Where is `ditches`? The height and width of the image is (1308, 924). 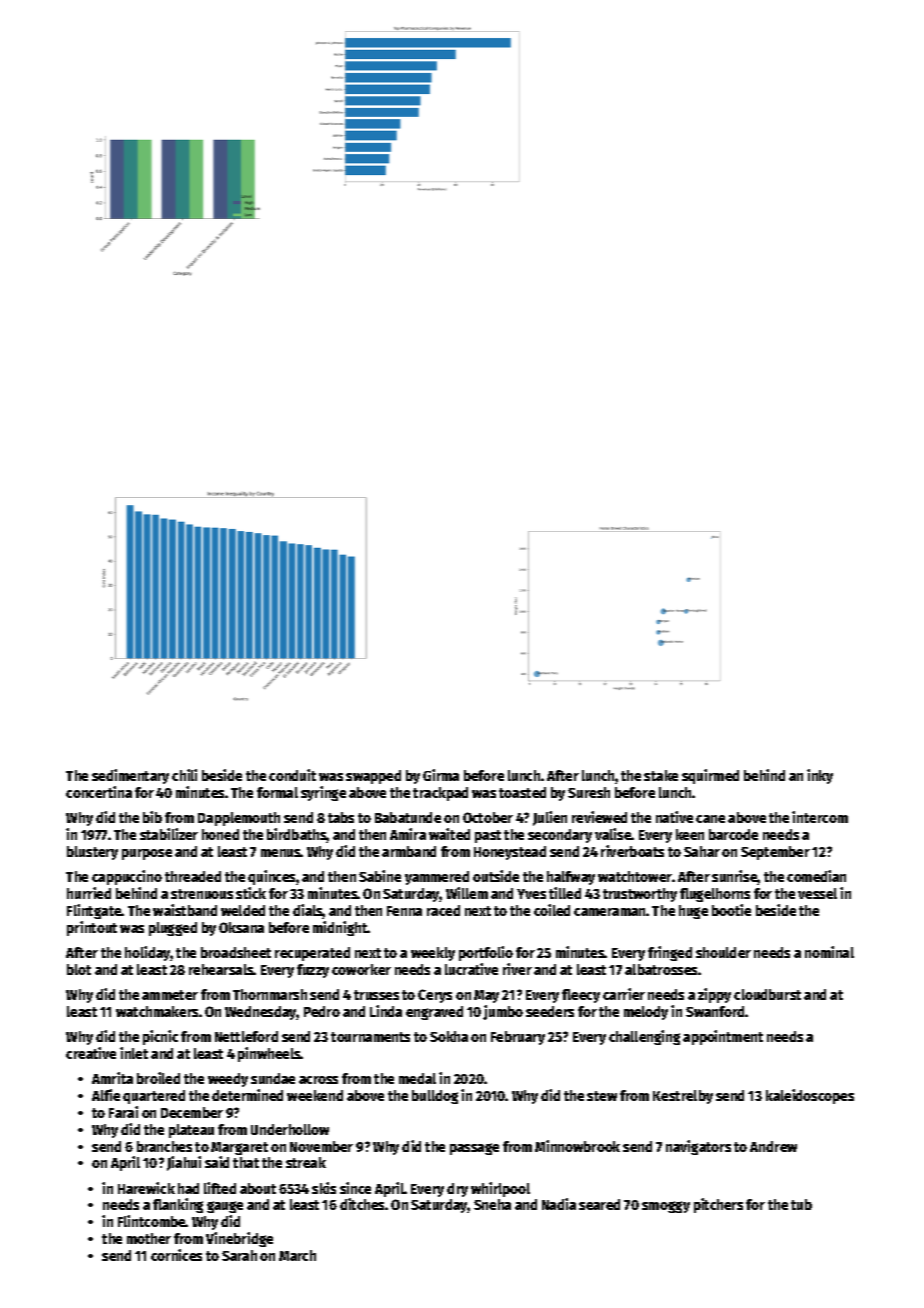 ditches is located at coordinates (363, 1204).
